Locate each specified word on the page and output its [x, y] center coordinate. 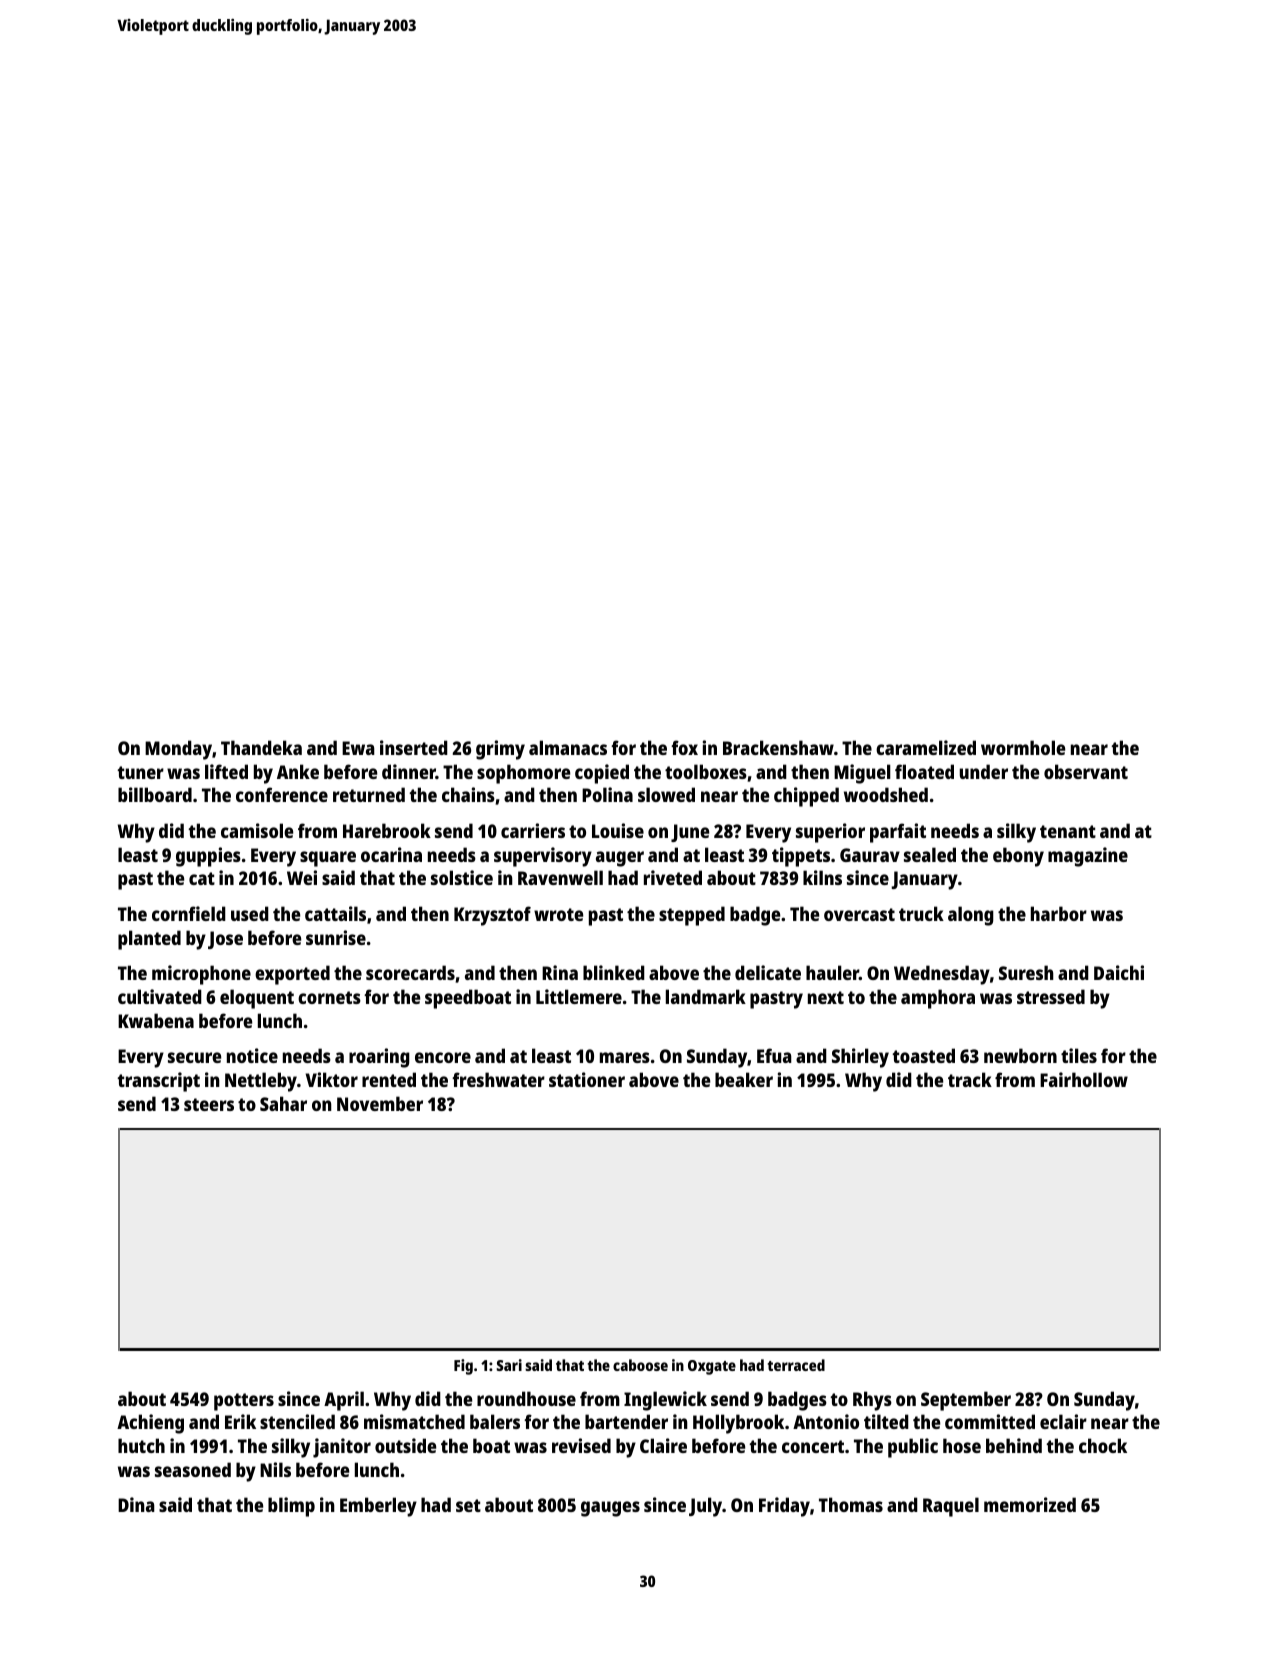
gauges [610, 1509]
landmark [706, 996]
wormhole [1023, 747]
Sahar [283, 1103]
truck [921, 913]
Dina [136, 1504]
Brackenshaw [778, 747]
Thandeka [261, 747]
